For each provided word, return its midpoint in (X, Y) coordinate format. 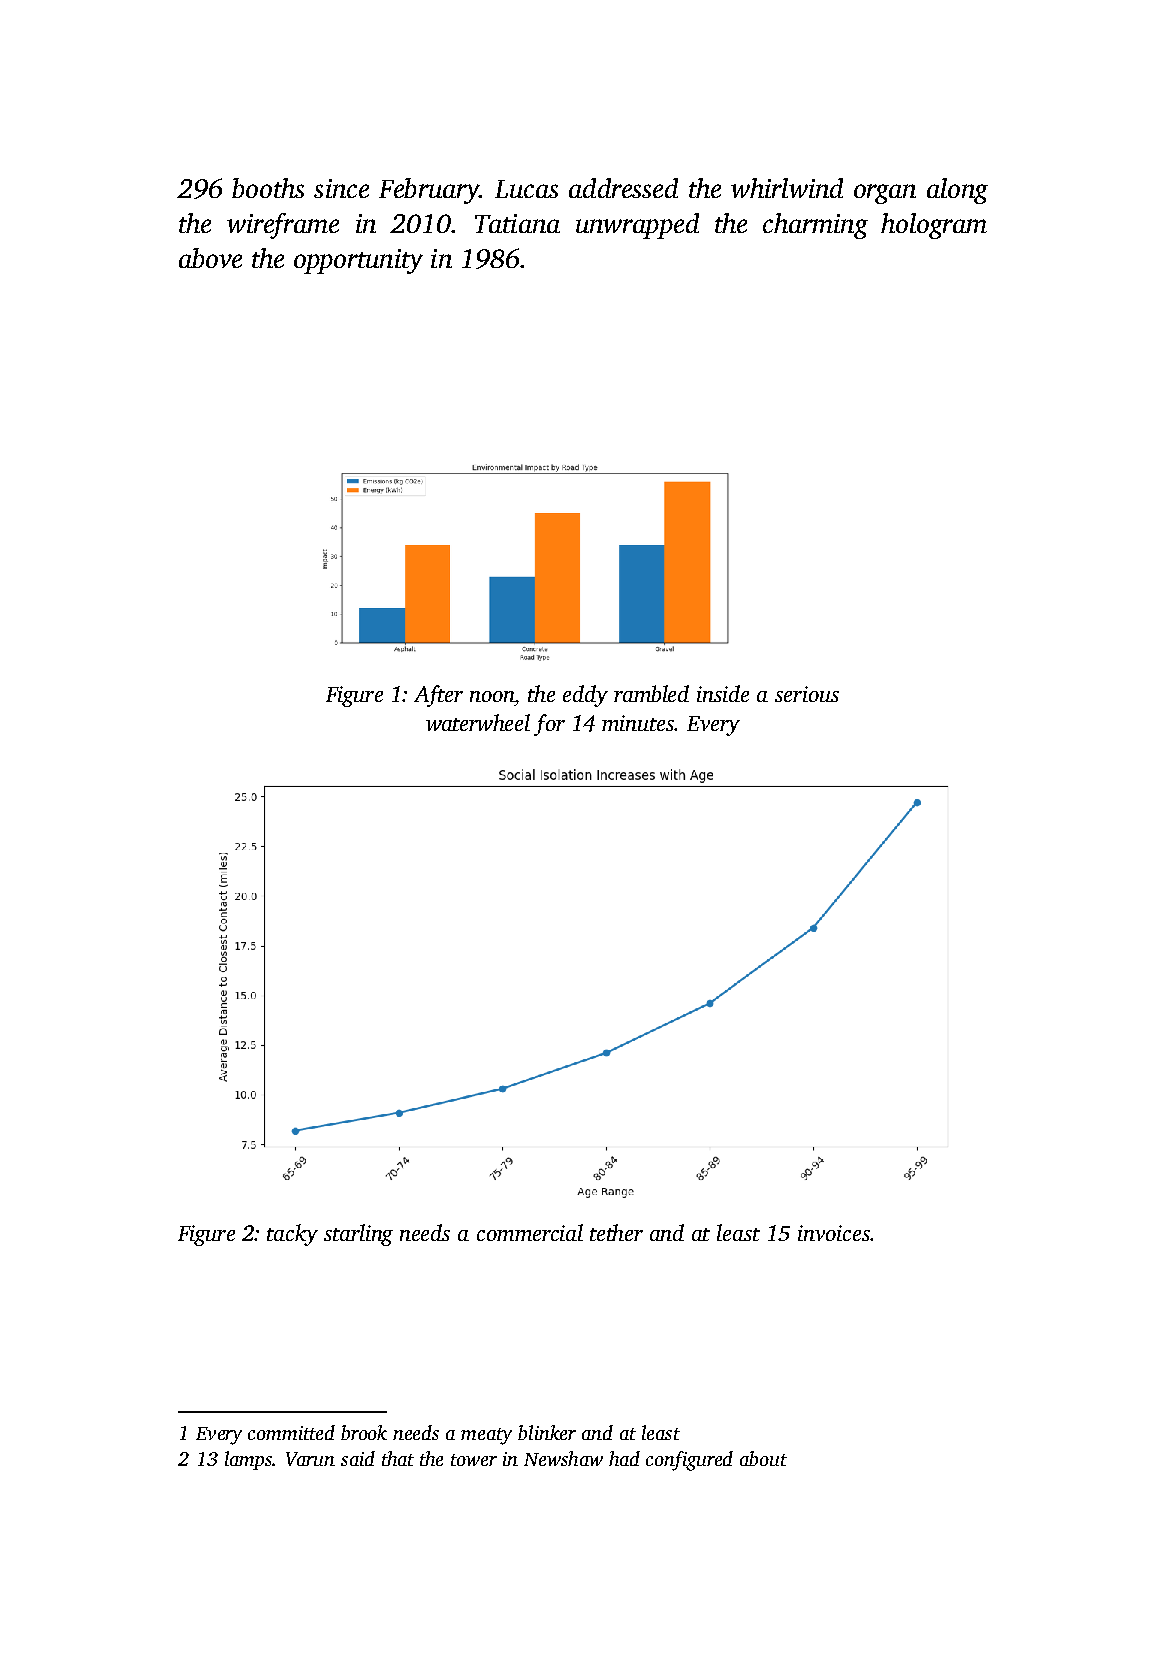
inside (723, 693)
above (210, 258)
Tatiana (517, 223)
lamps (249, 1460)
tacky (292, 1235)
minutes (638, 723)
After (438, 696)
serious (807, 694)
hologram (934, 226)
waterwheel (478, 722)
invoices (834, 1233)
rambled (651, 693)
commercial (530, 1232)
